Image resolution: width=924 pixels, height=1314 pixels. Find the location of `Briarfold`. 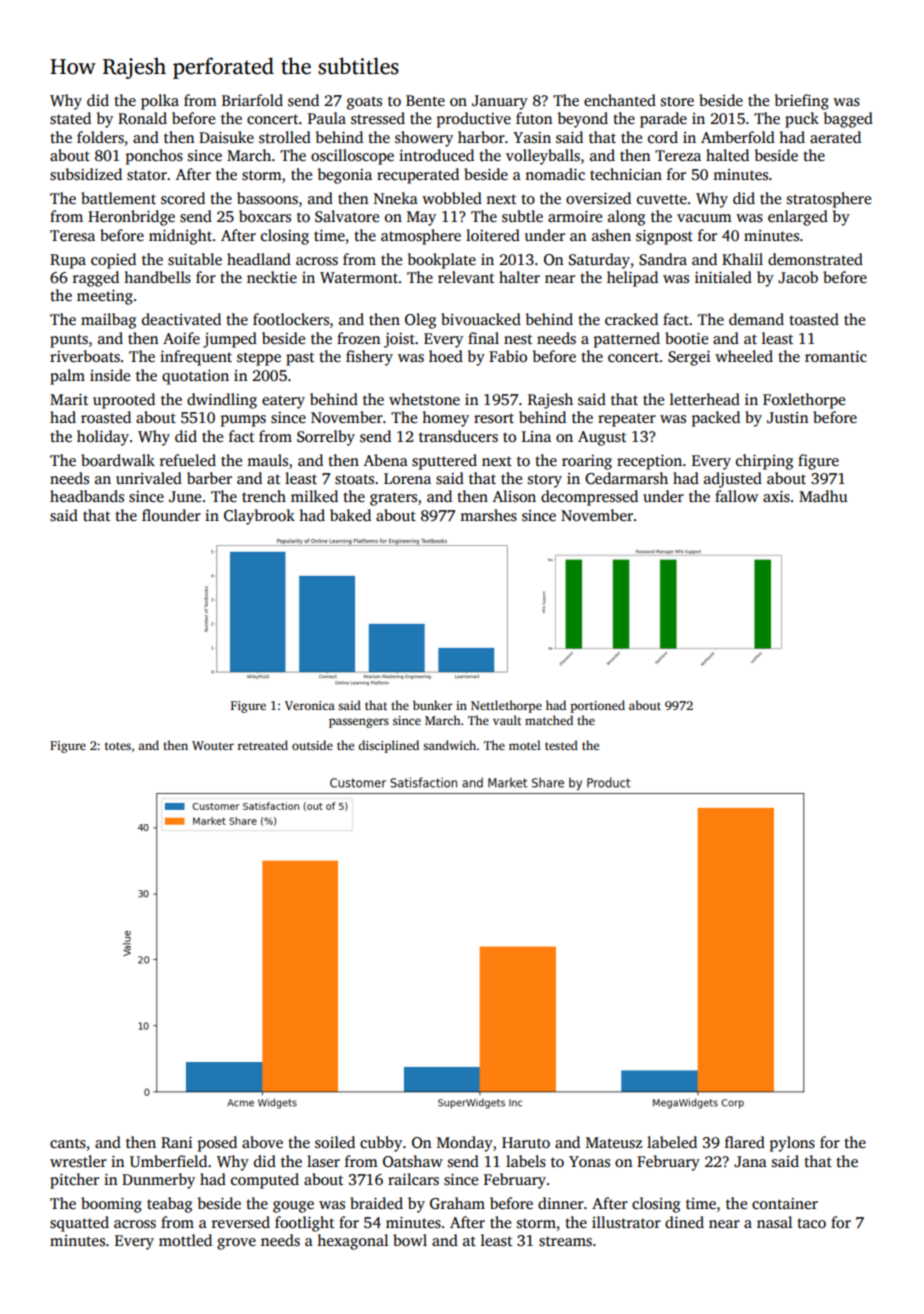

Briarfold is located at coordinates (252, 100).
